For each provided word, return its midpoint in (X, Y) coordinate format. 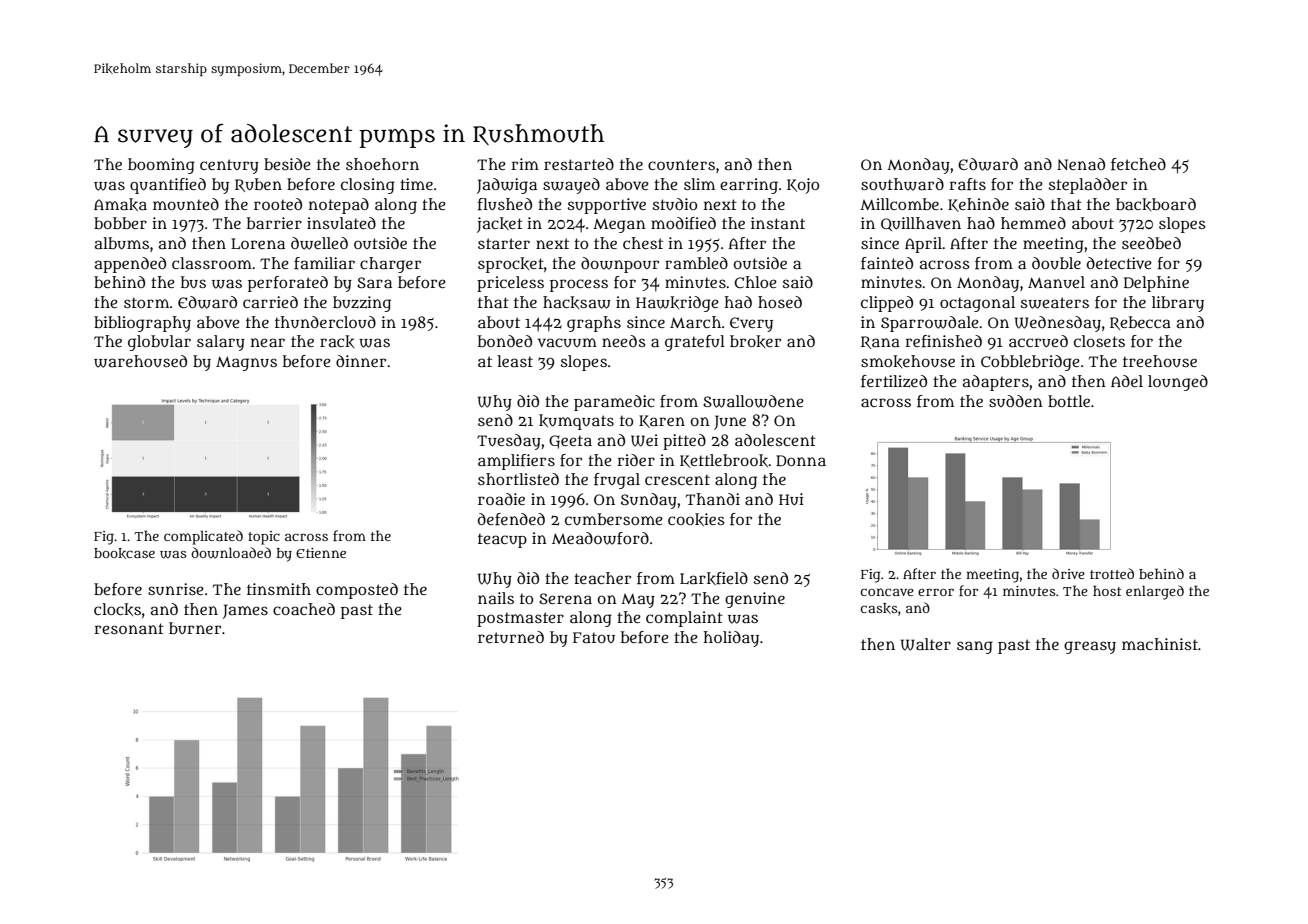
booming (161, 166)
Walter (926, 644)
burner (195, 628)
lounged (1178, 383)
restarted (579, 164)
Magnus (246, 363)
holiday (731, 639)
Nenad (1081, 164)
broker (755, 341)
